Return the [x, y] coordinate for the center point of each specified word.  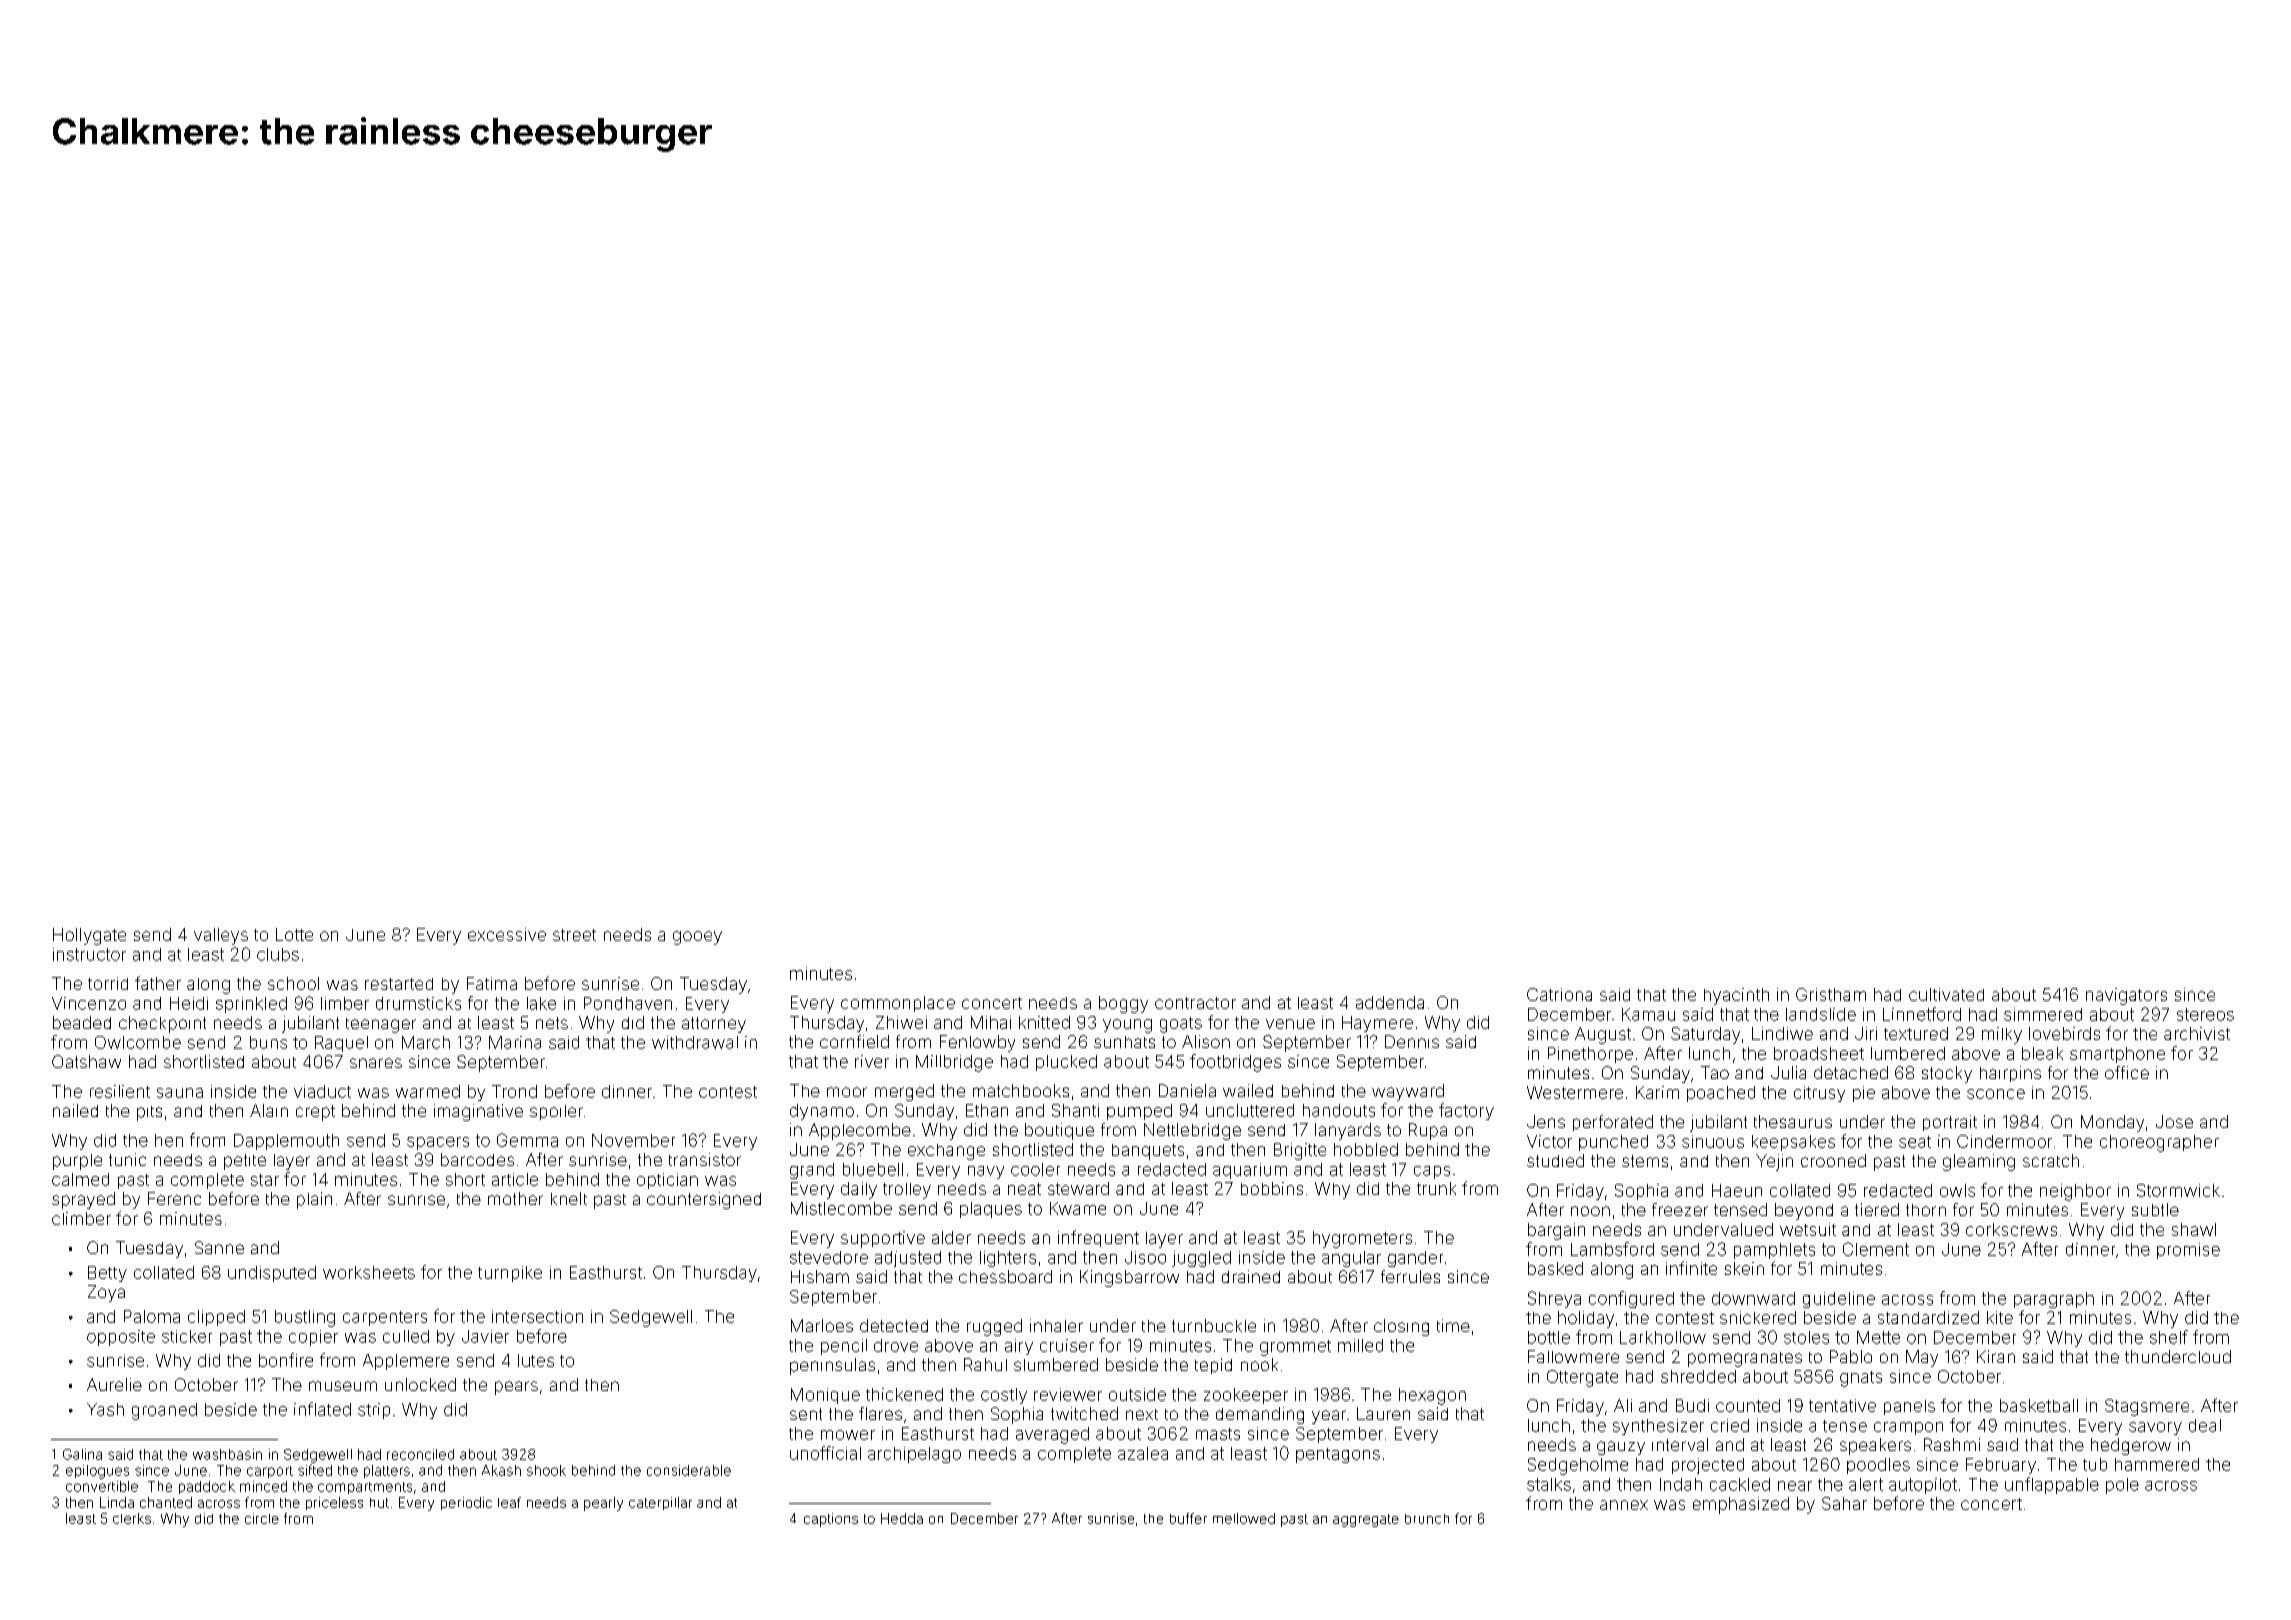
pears [516, 1388]
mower [848, 1435]
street [574, 935]
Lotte [294, 934]
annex [1624, 1505]
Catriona [1559, 994]
